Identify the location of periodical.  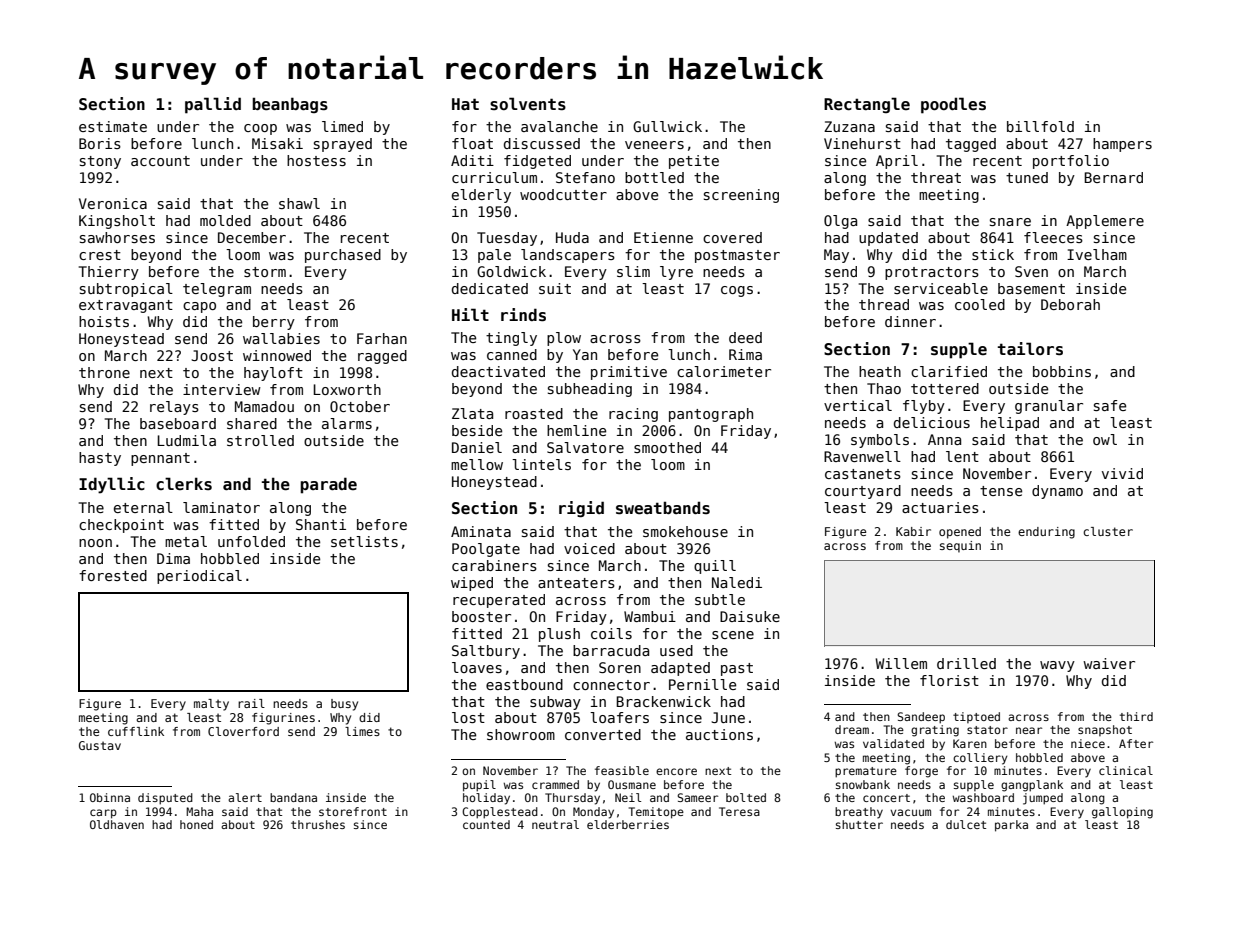
(199, 577).
